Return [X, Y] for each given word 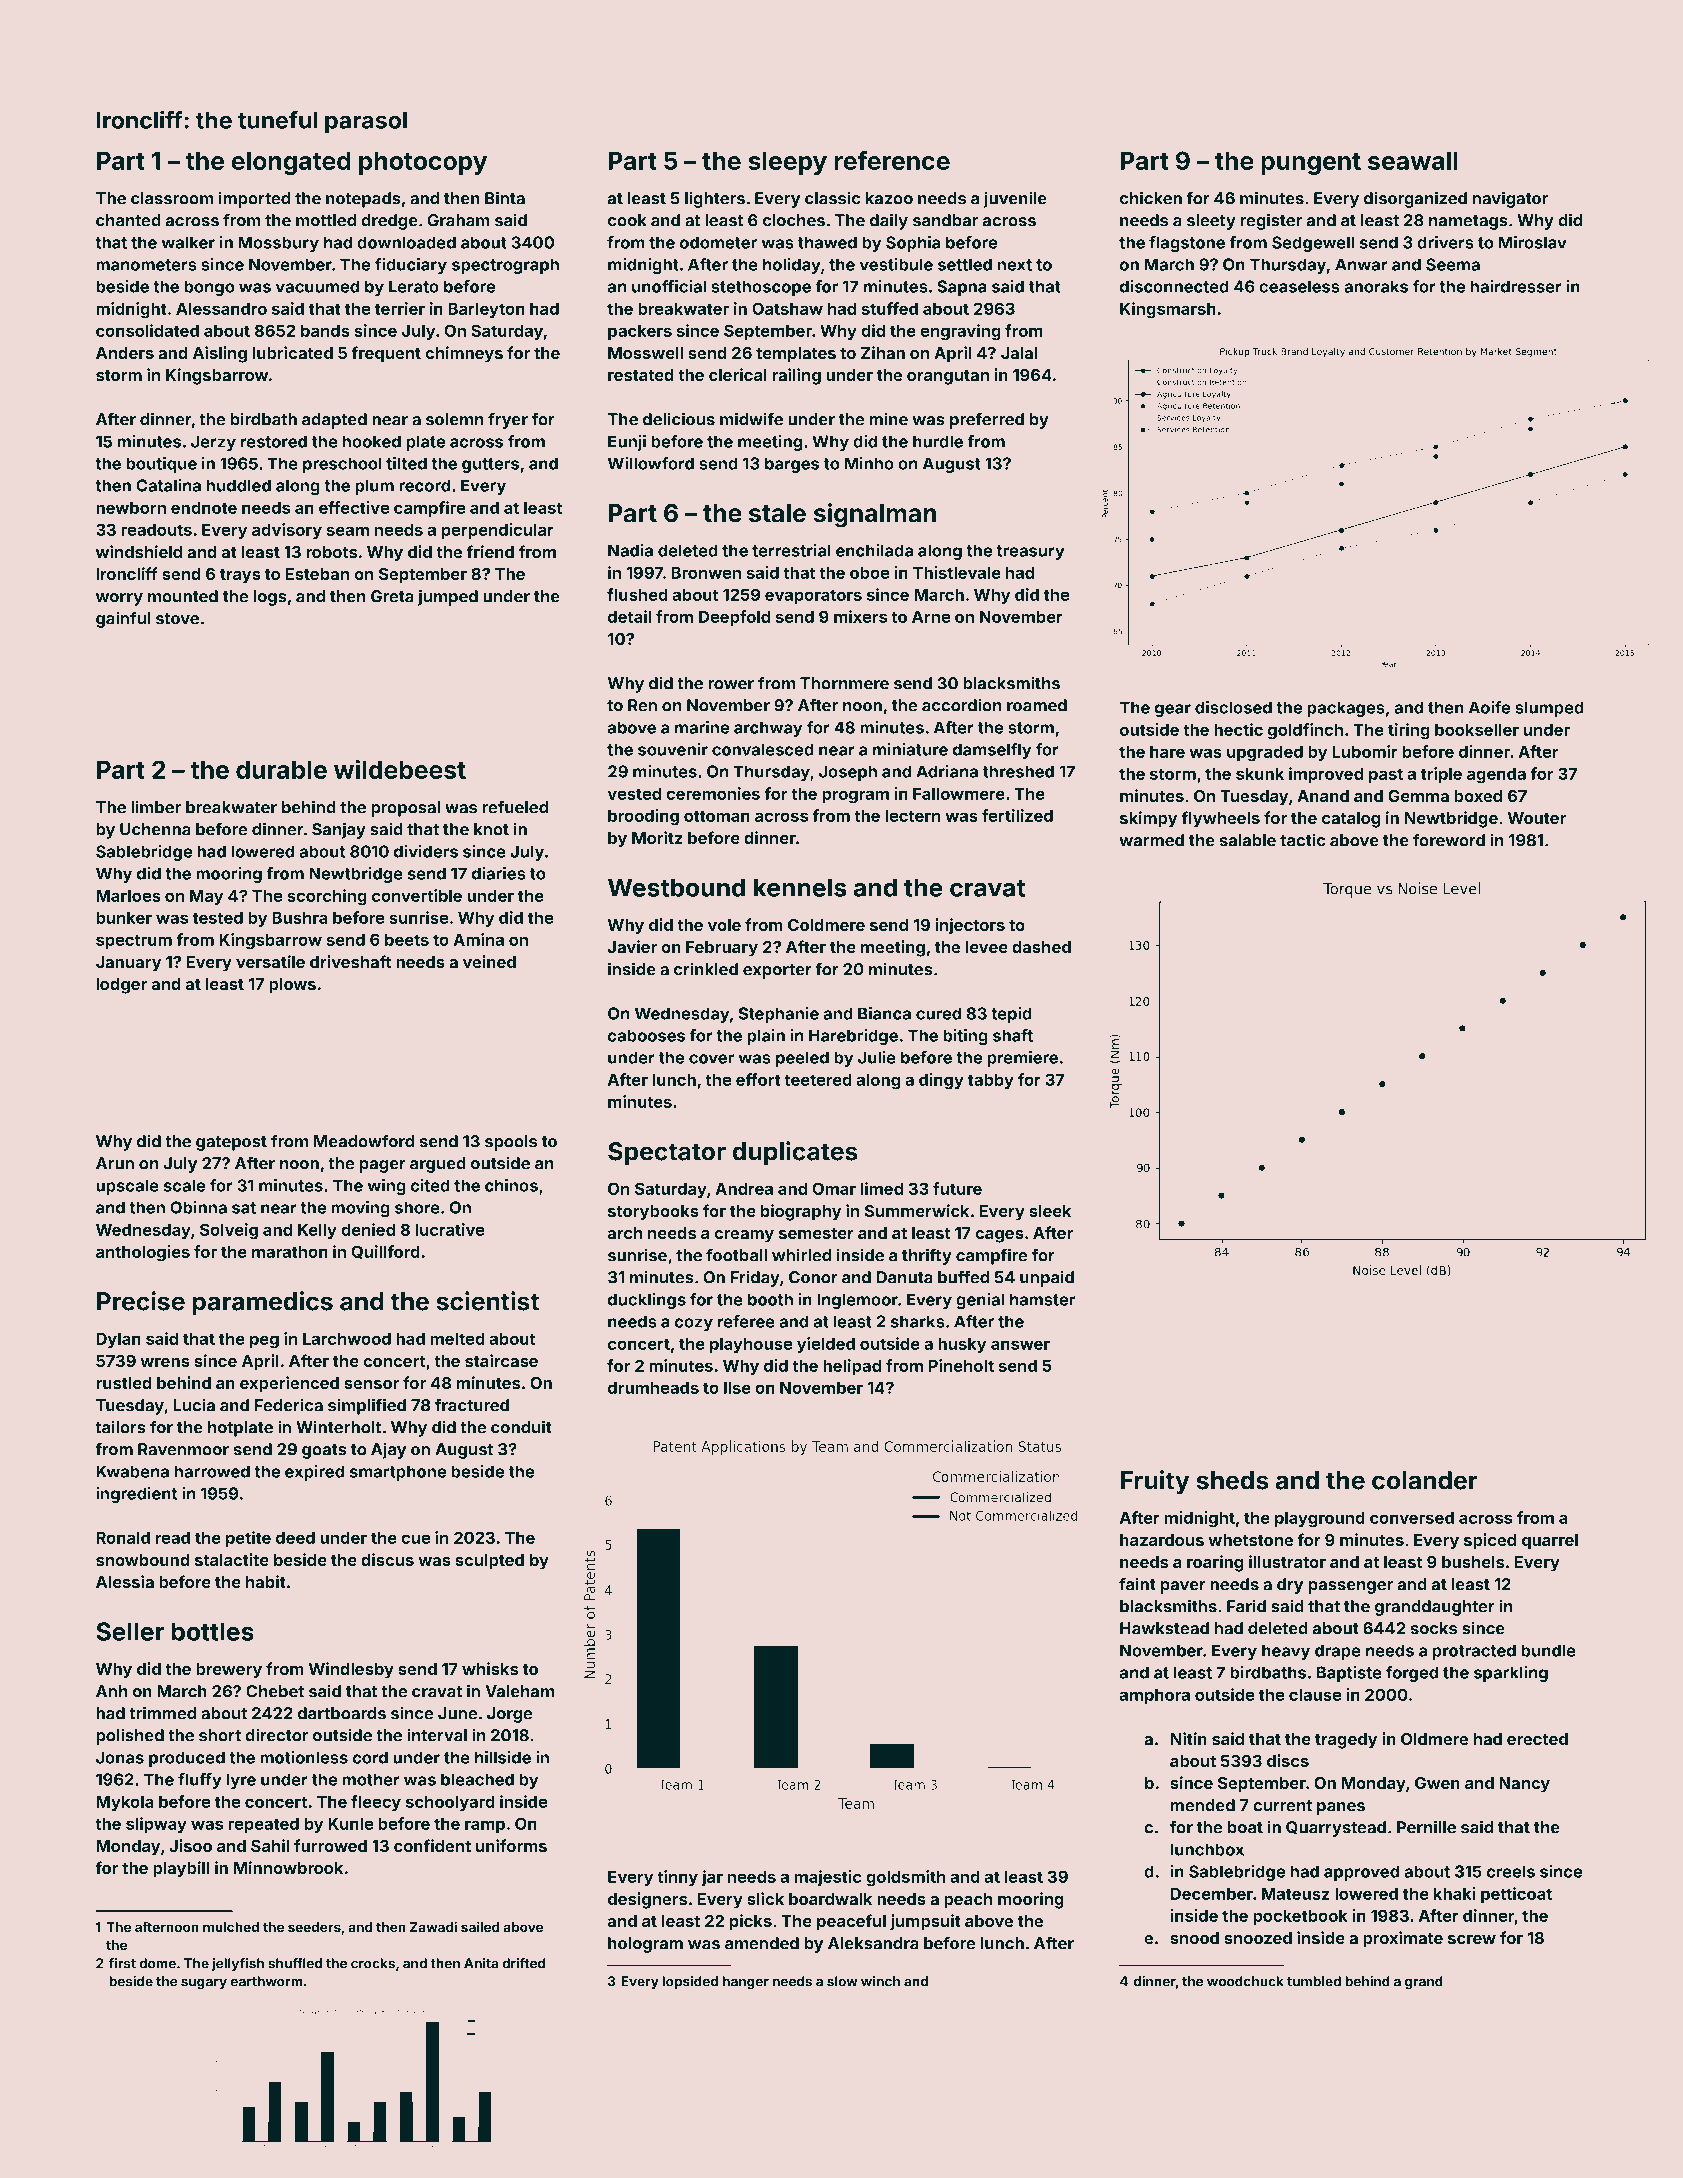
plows [292, 986]
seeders [314, 1927]
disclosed [1233, 707]
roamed [1037, 705]
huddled [239, 485]
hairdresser [1516, 286]
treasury [1030, 552]
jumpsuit [925, 1922]
